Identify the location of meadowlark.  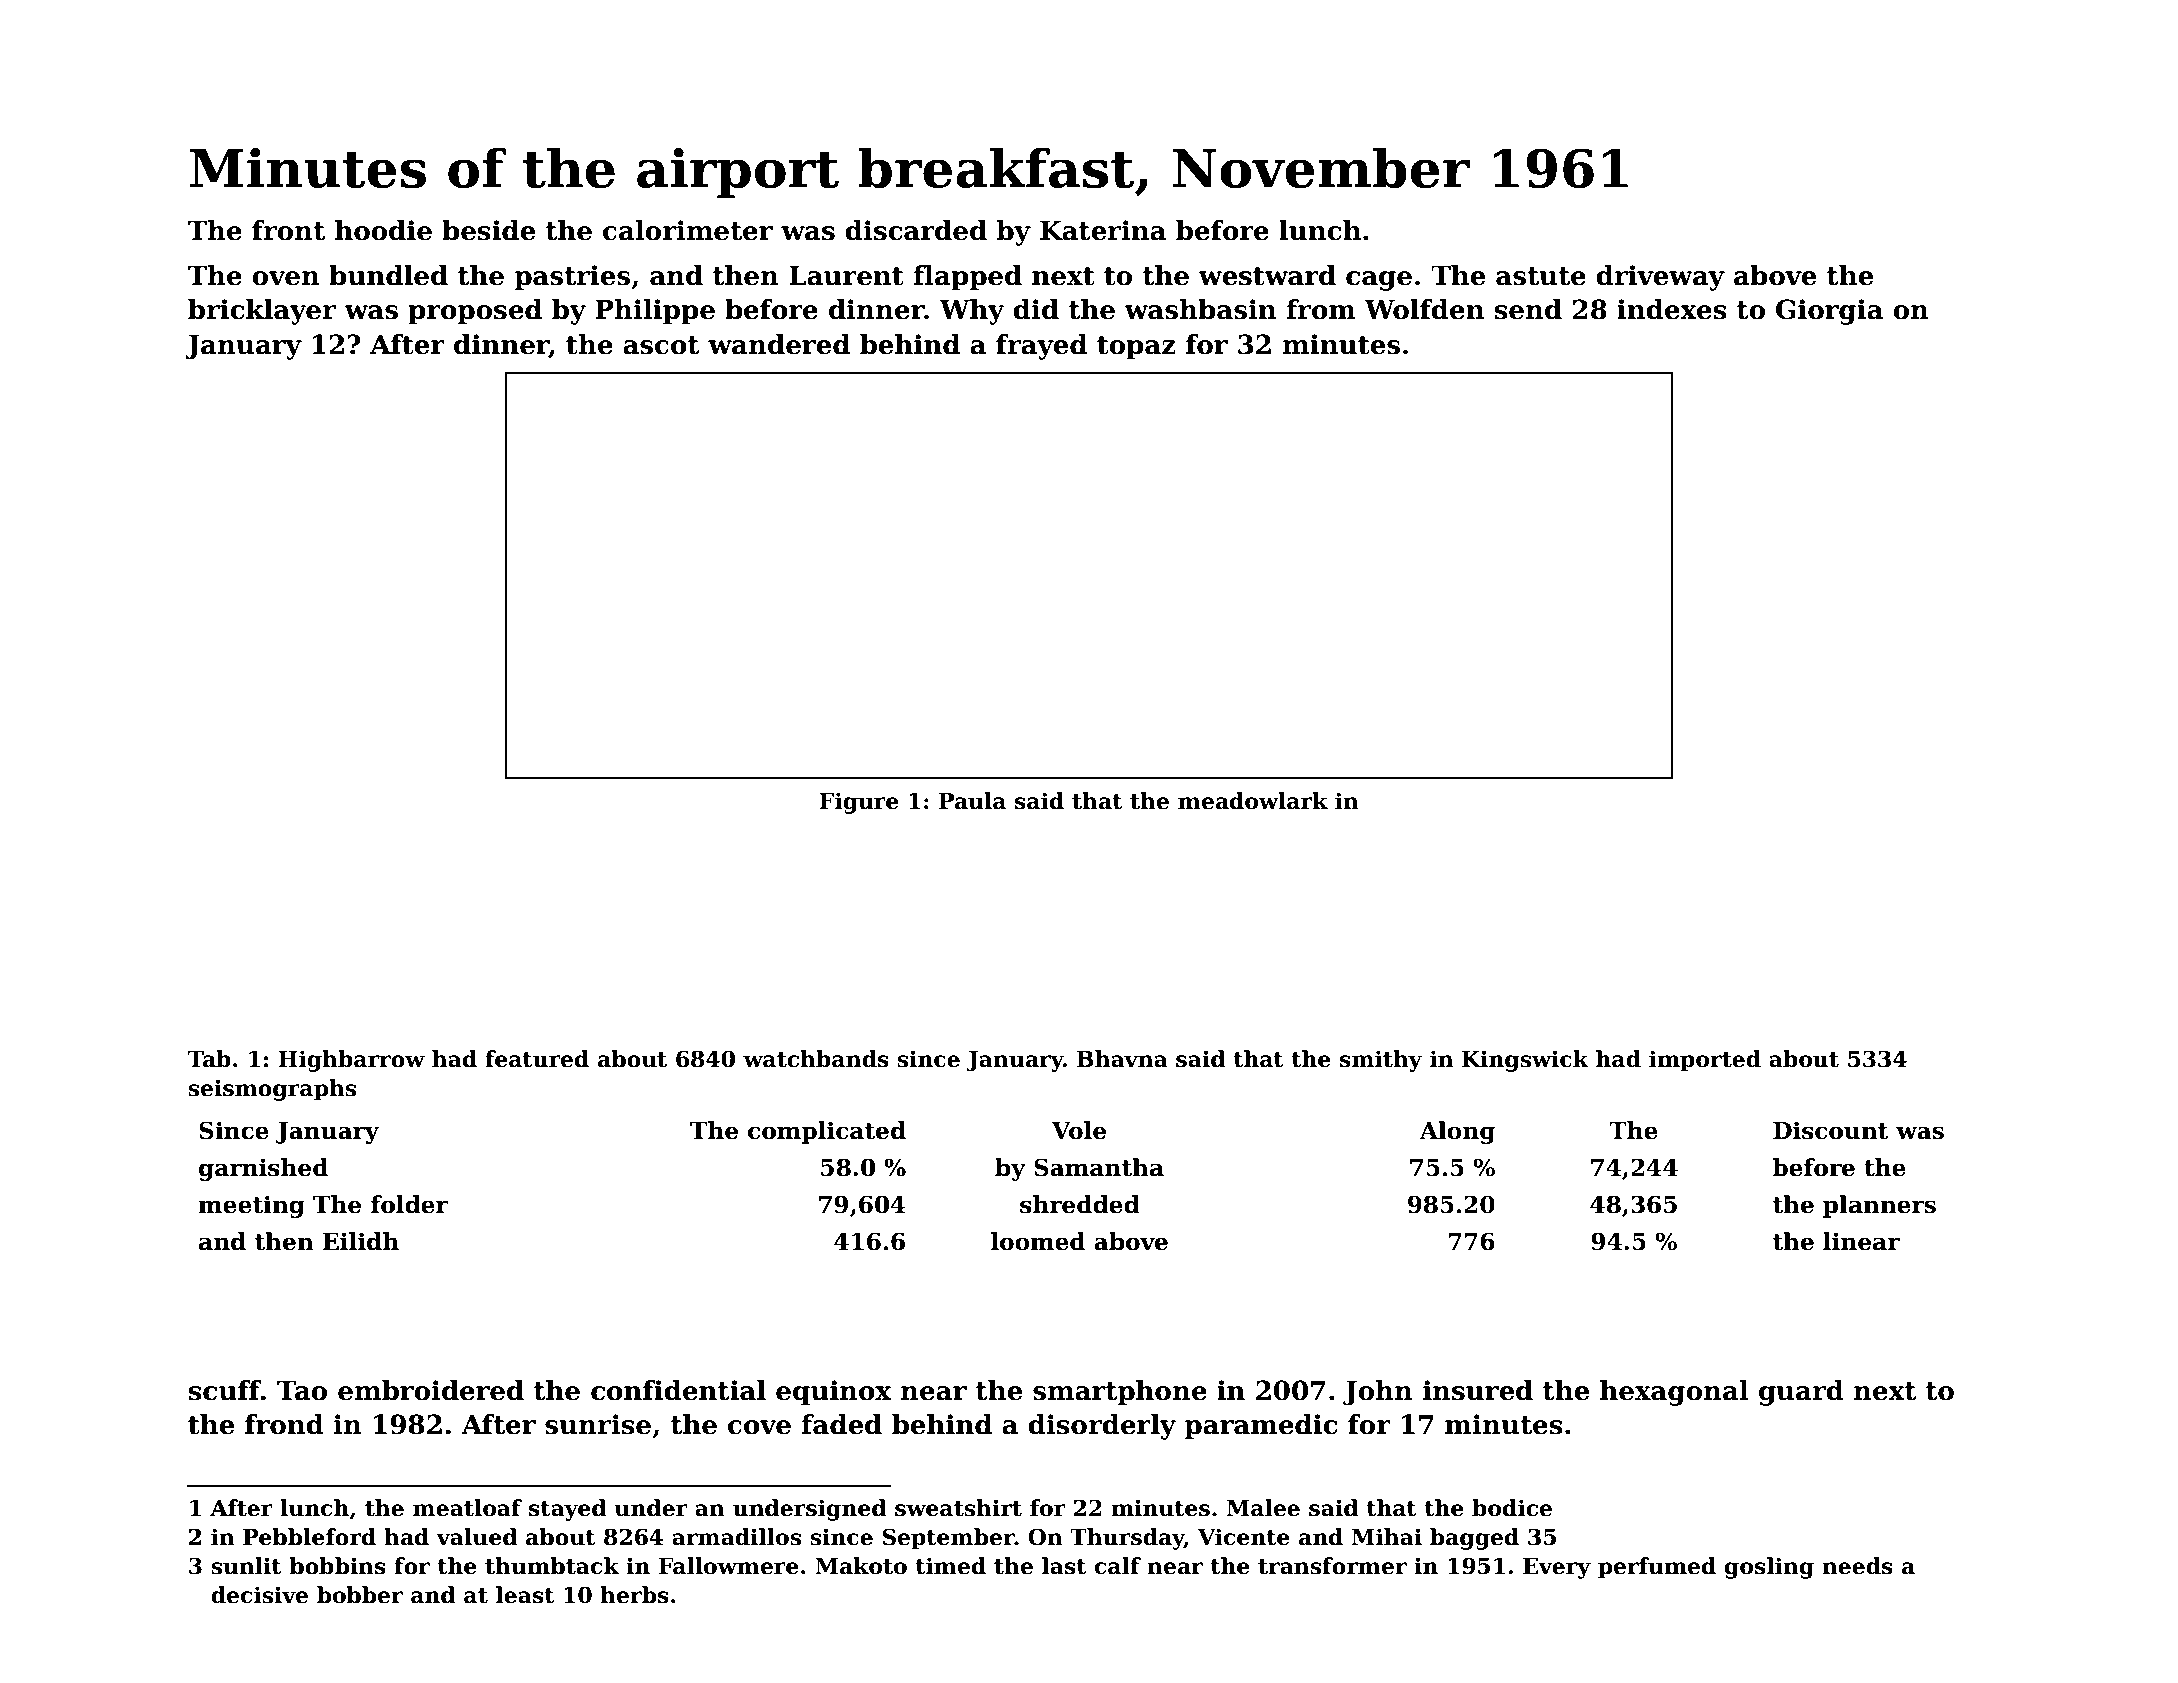
(1253, 801).
